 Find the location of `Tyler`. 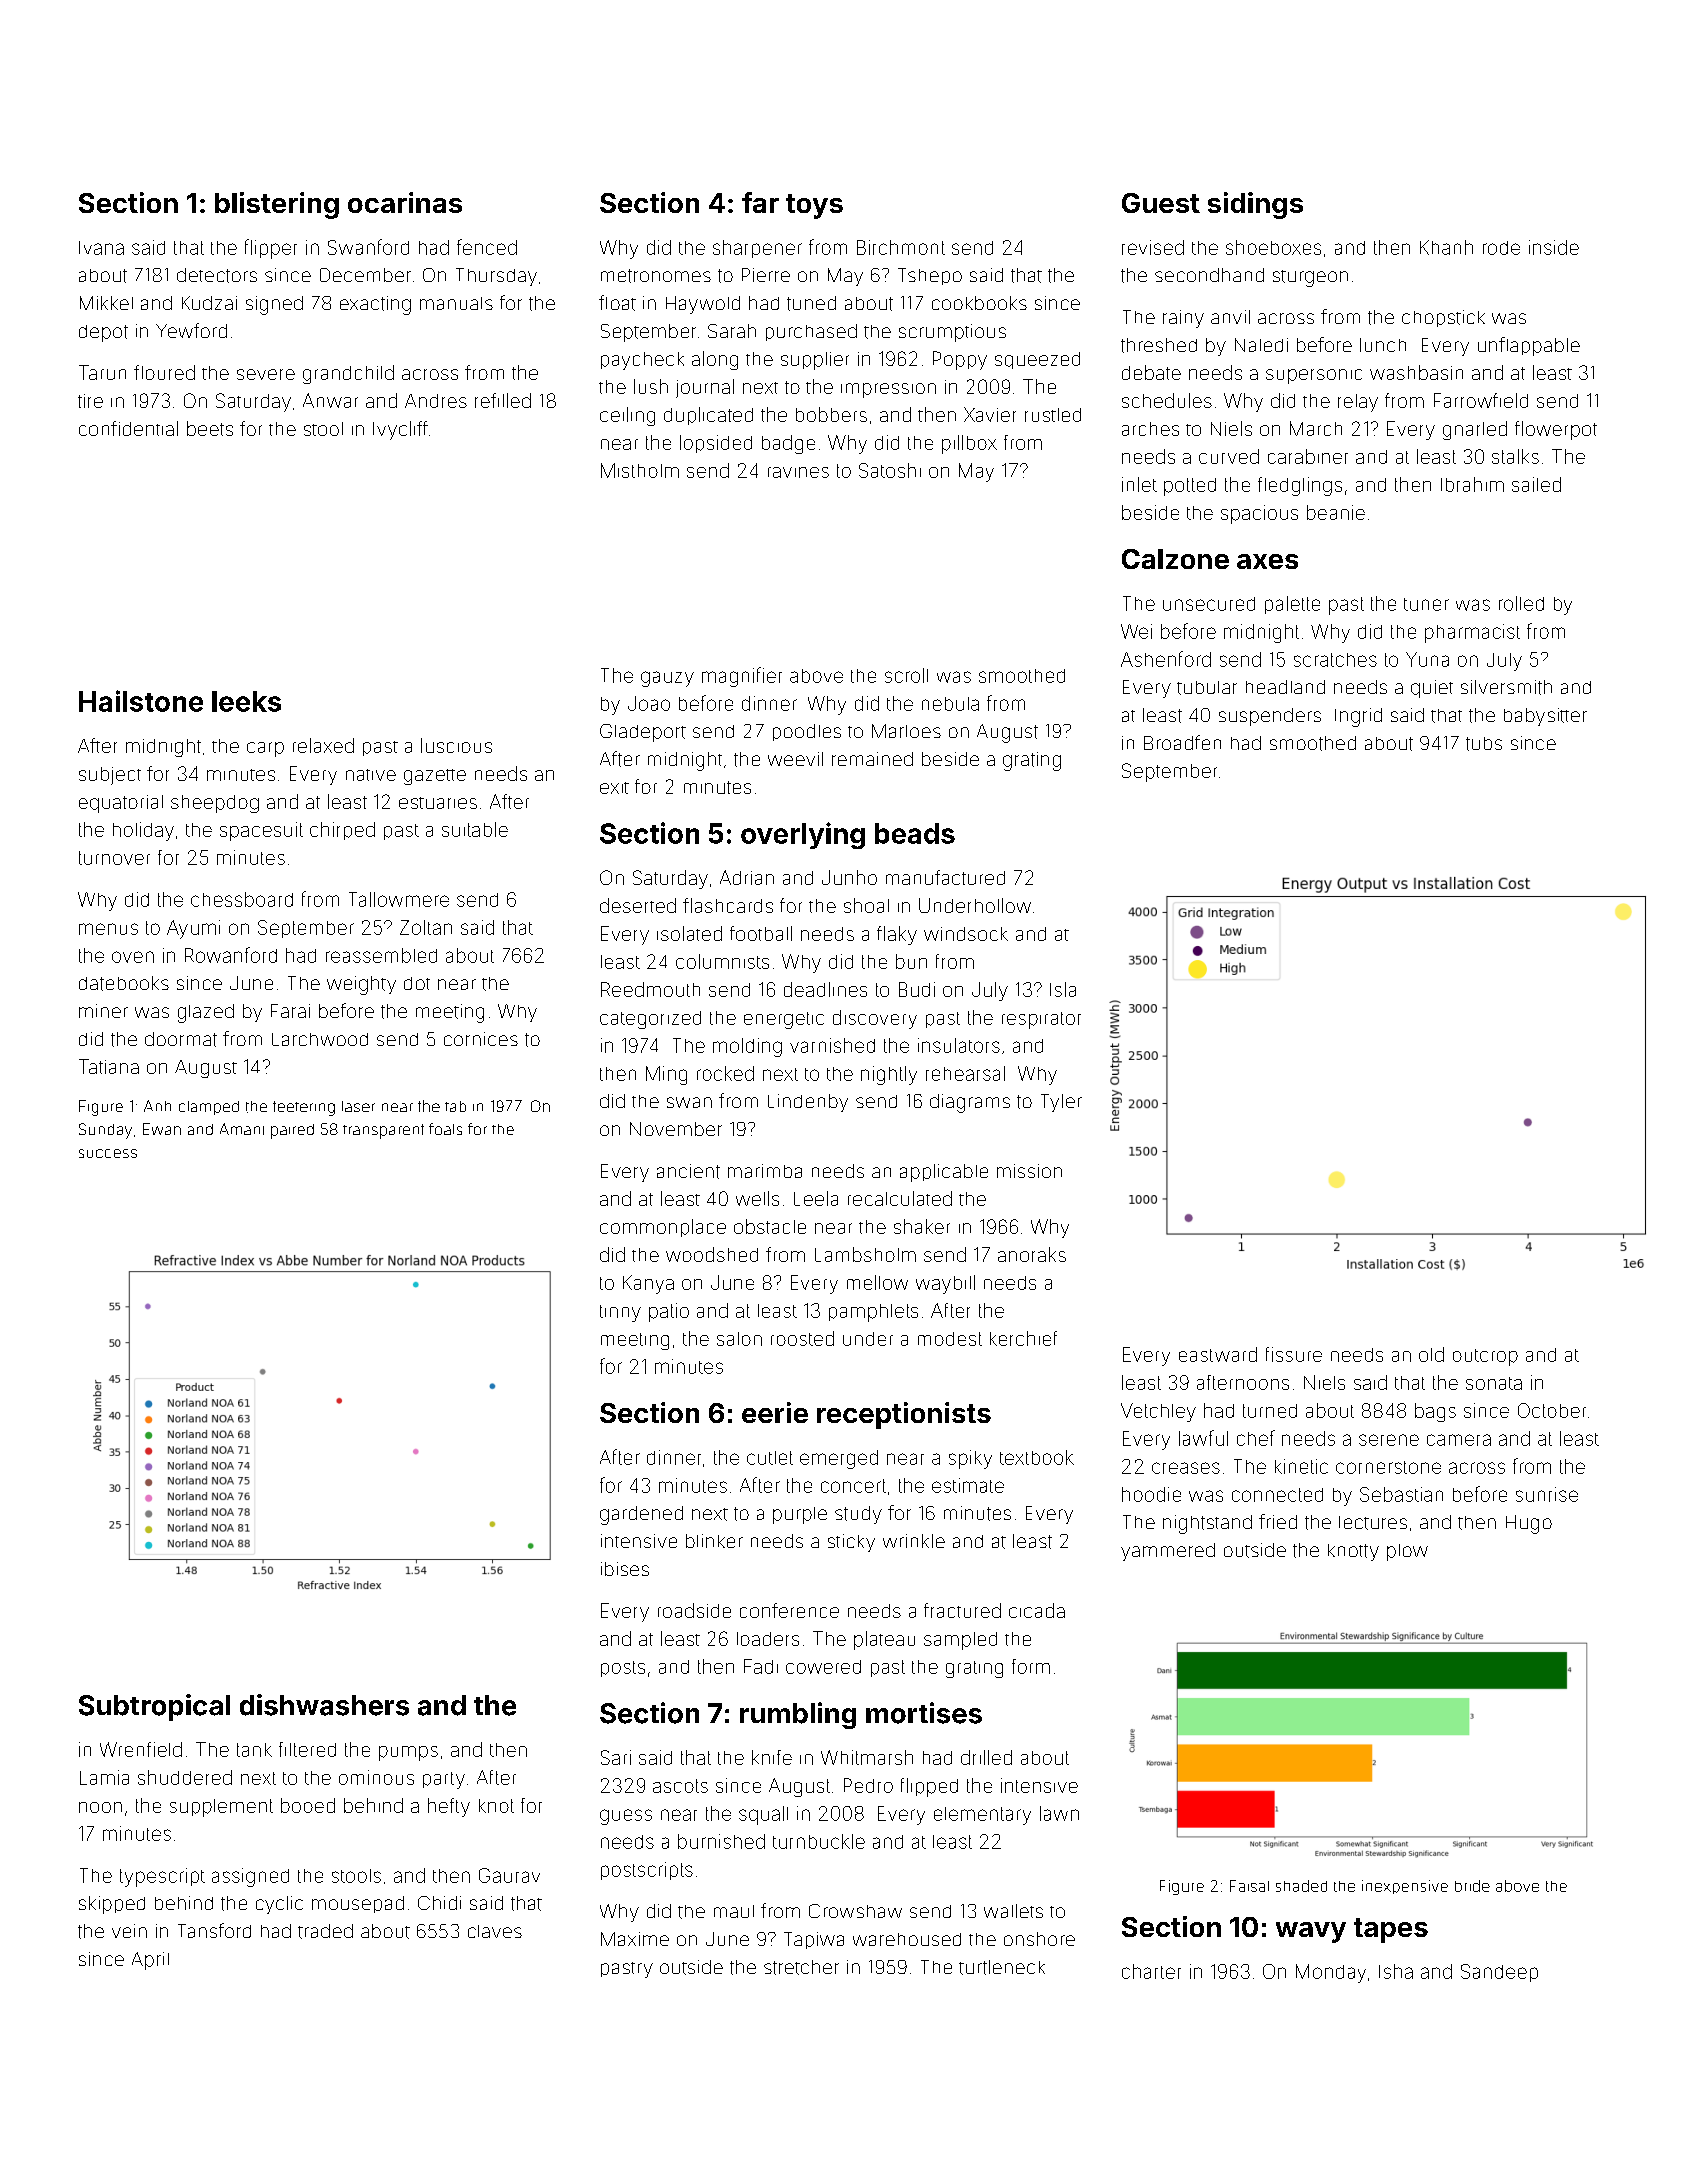

Tyler is located at coordinates (1061, 1103).
